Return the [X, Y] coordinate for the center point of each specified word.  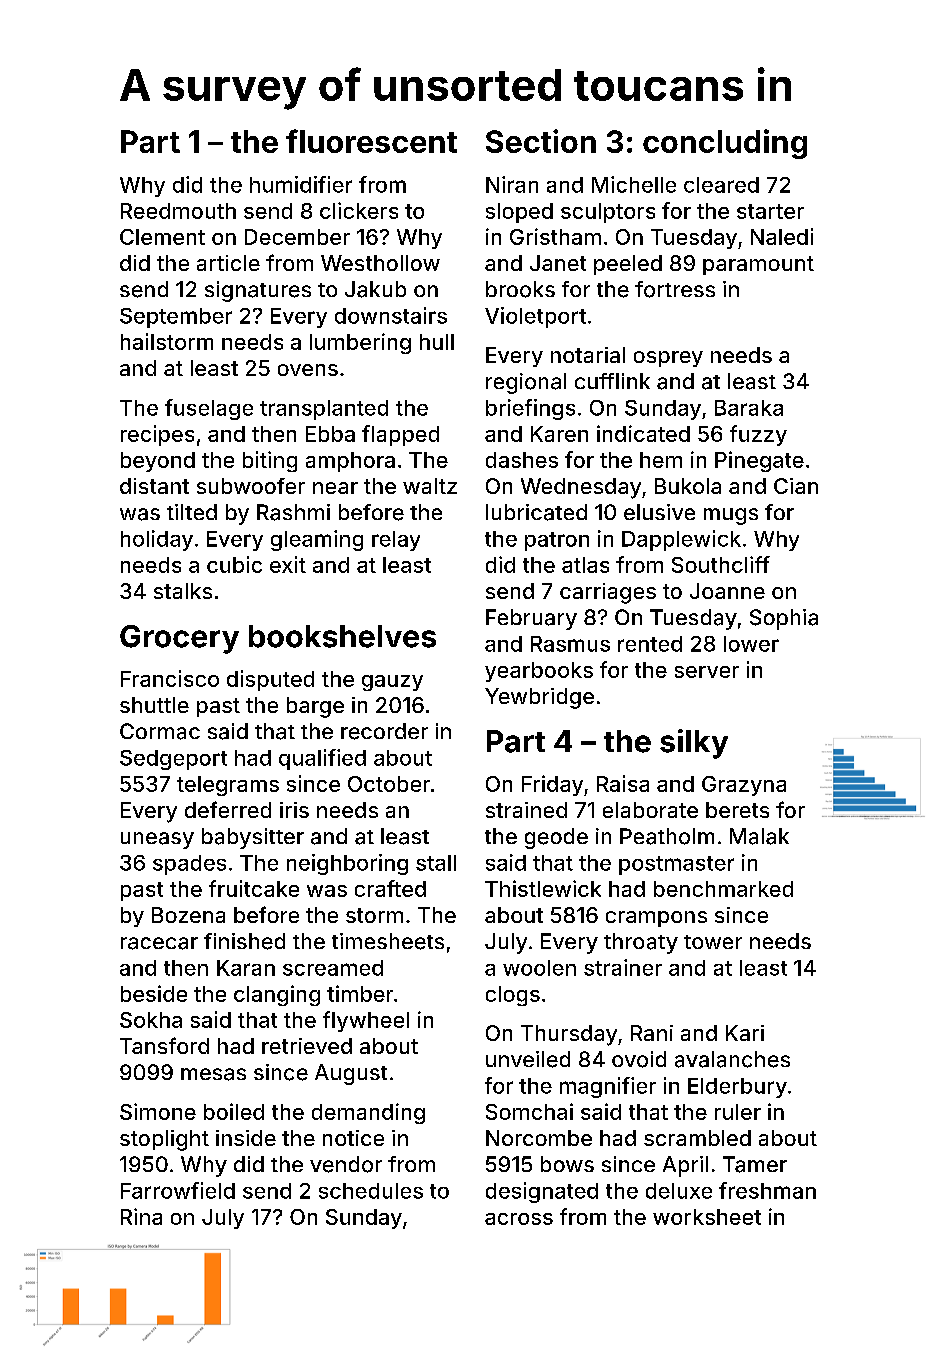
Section [541, 141]
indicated [643, 433]
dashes [522, 460]
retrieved [307, 1046]
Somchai [529, 1111]
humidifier [301, 184]
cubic [234, 564]
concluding [725, 144]
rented [650, 644]
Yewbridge [539, 698]
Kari [745, 1033]
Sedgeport [173, 760]
